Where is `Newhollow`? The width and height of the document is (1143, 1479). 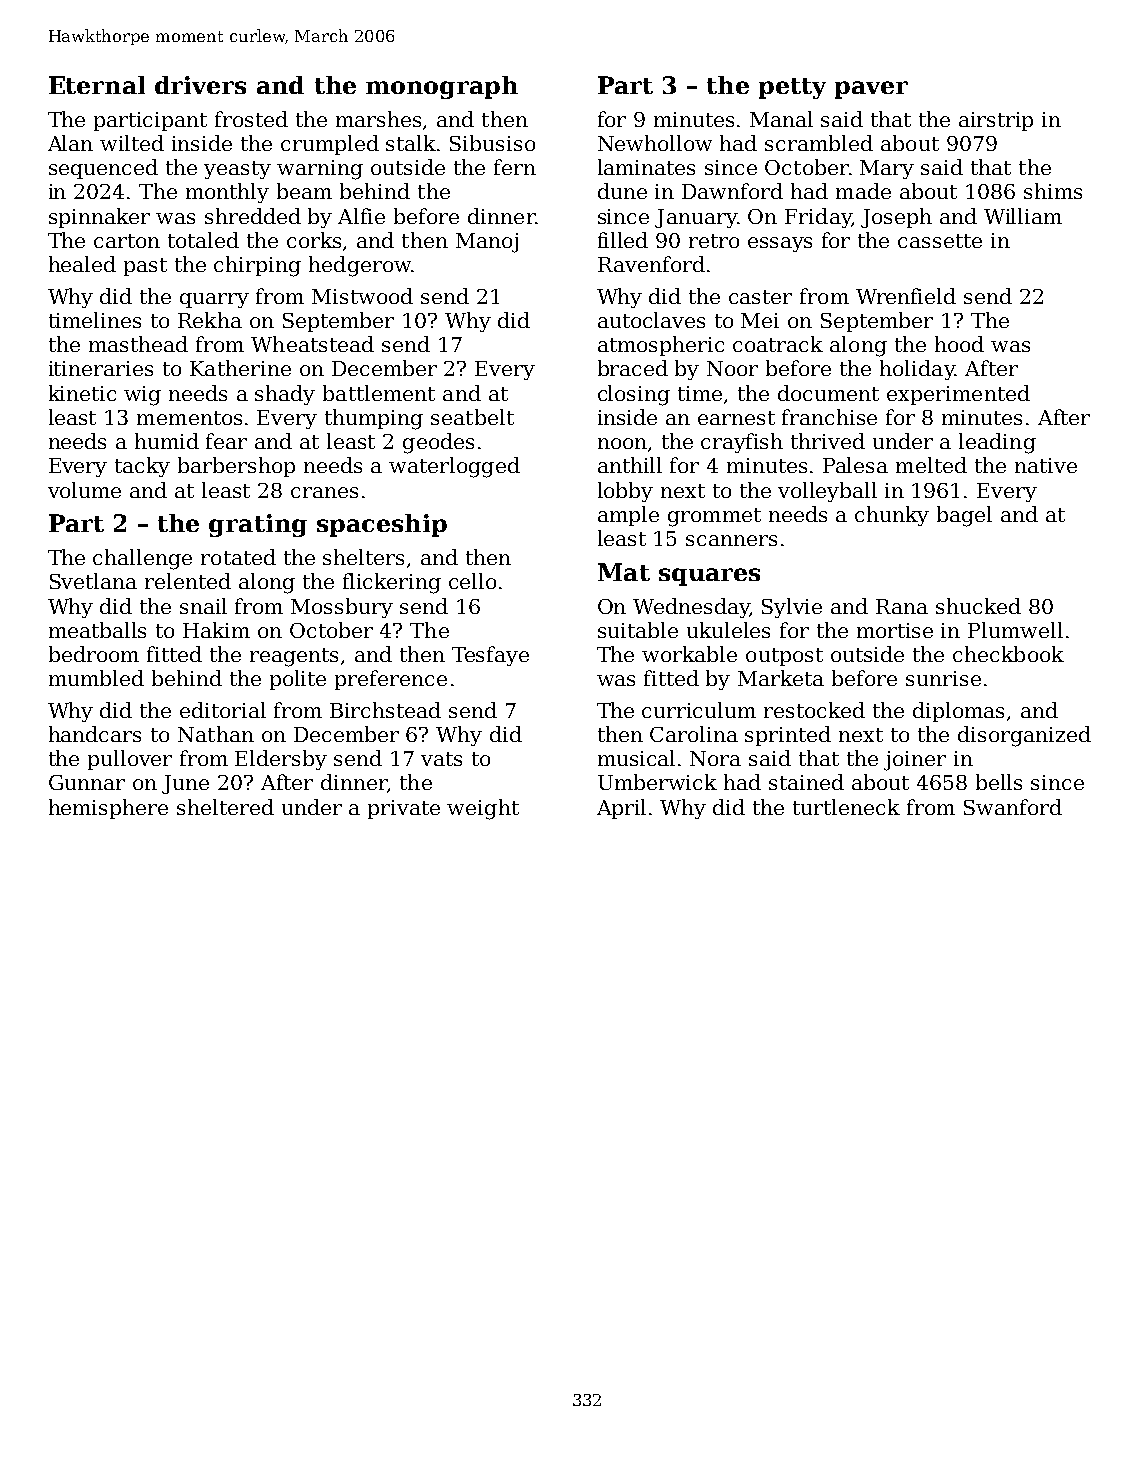 Newhollow is located at coordinates (655, 143).
